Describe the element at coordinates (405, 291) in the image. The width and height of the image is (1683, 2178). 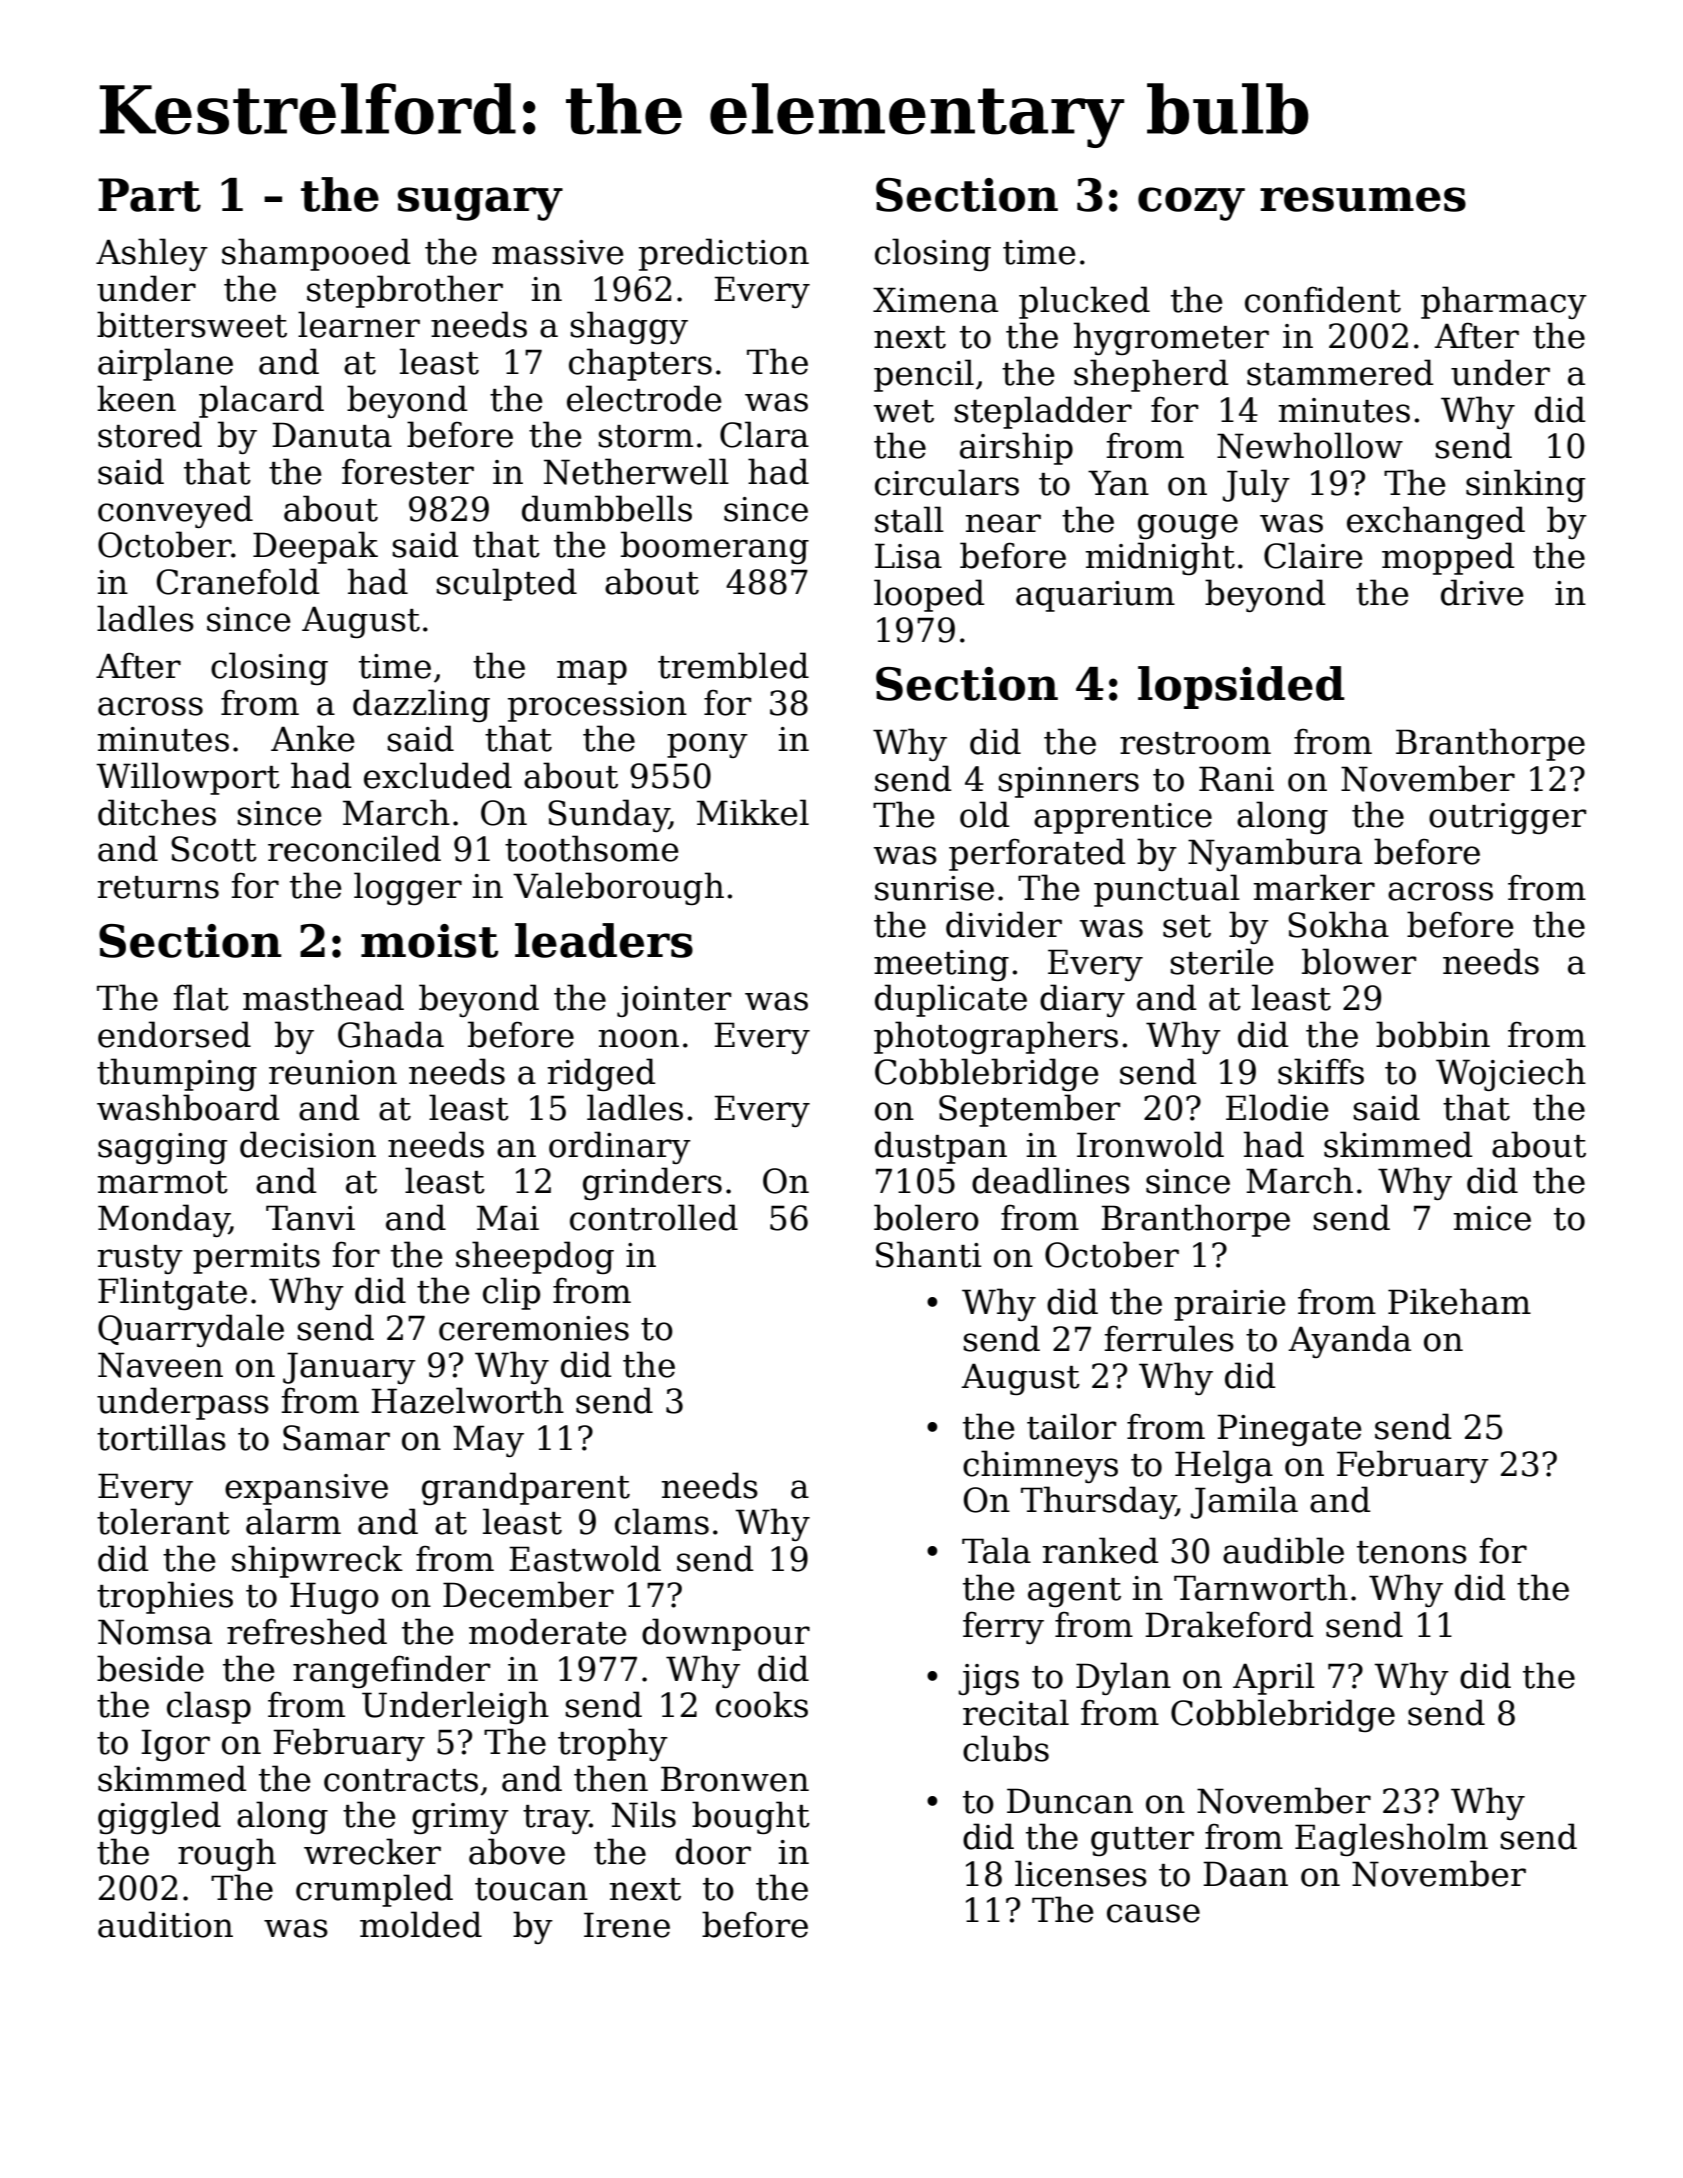
I see `stepbrother` at that location.
